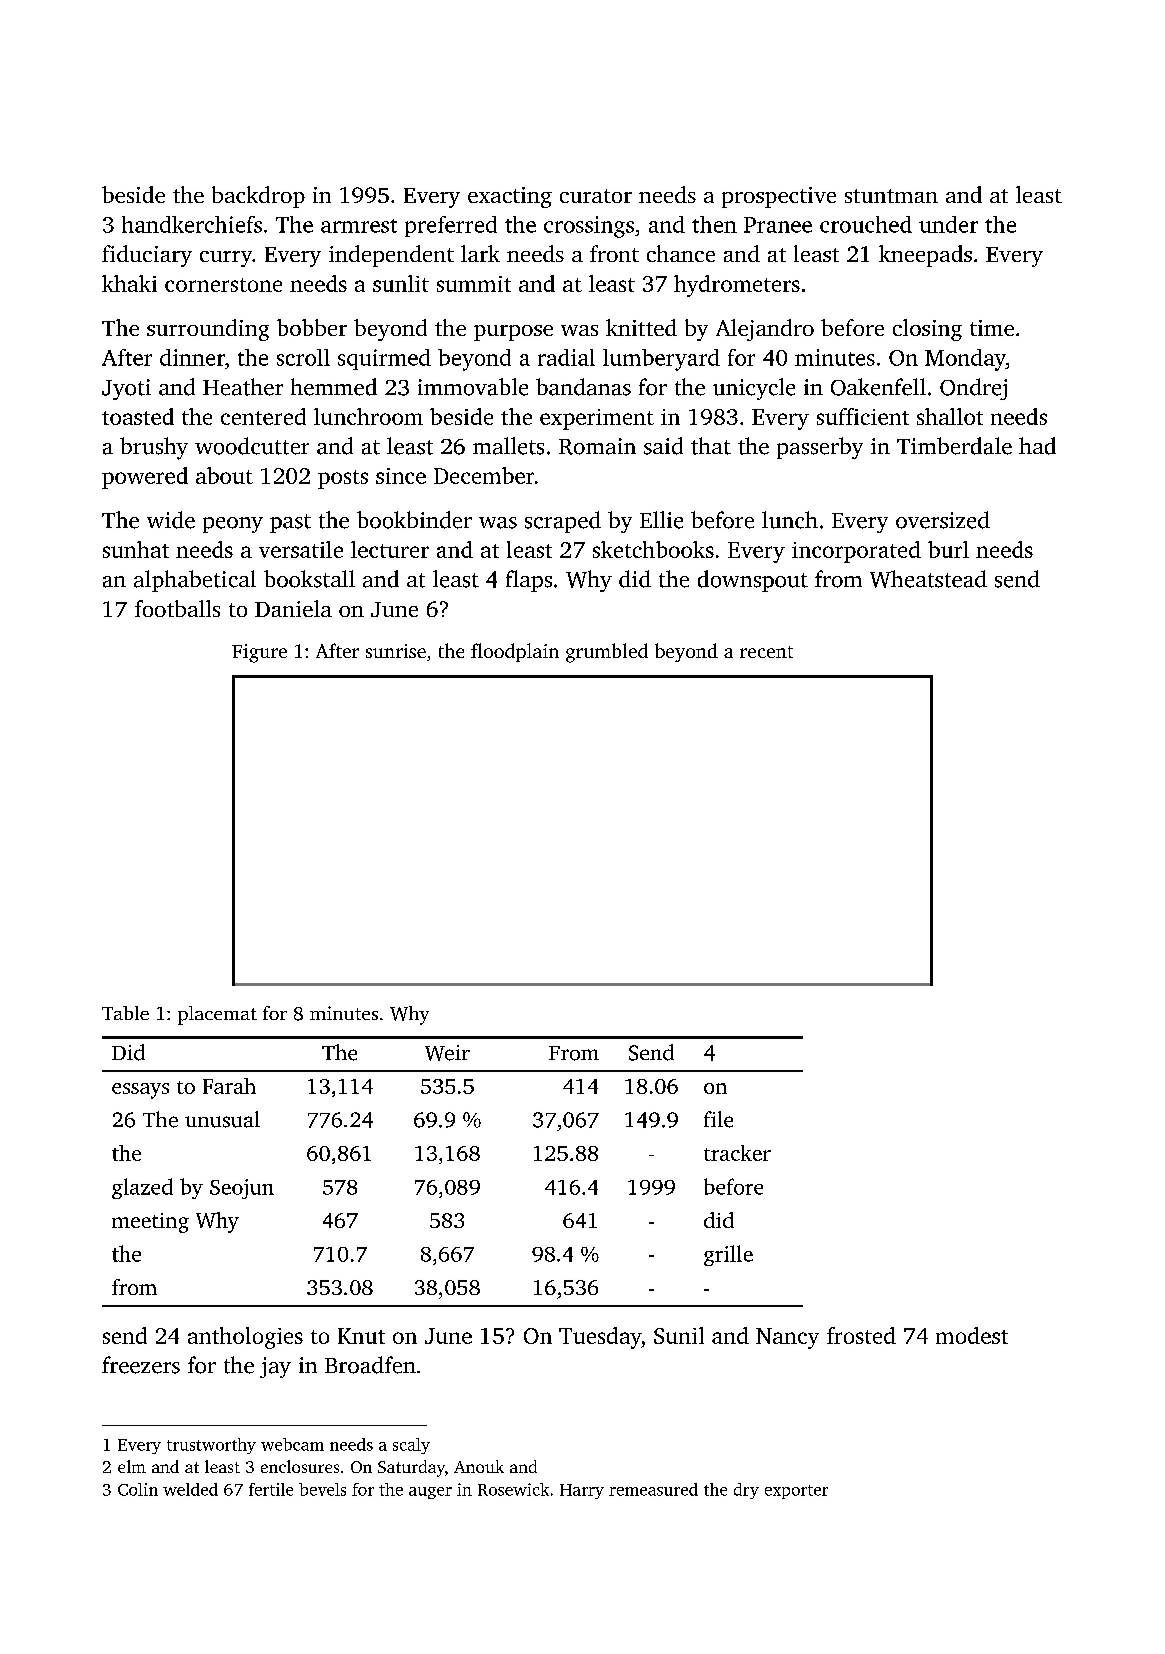 The height and width of the screenshot is (1654, 1165). I want to click on Wheatstead, so click(928, 579).
